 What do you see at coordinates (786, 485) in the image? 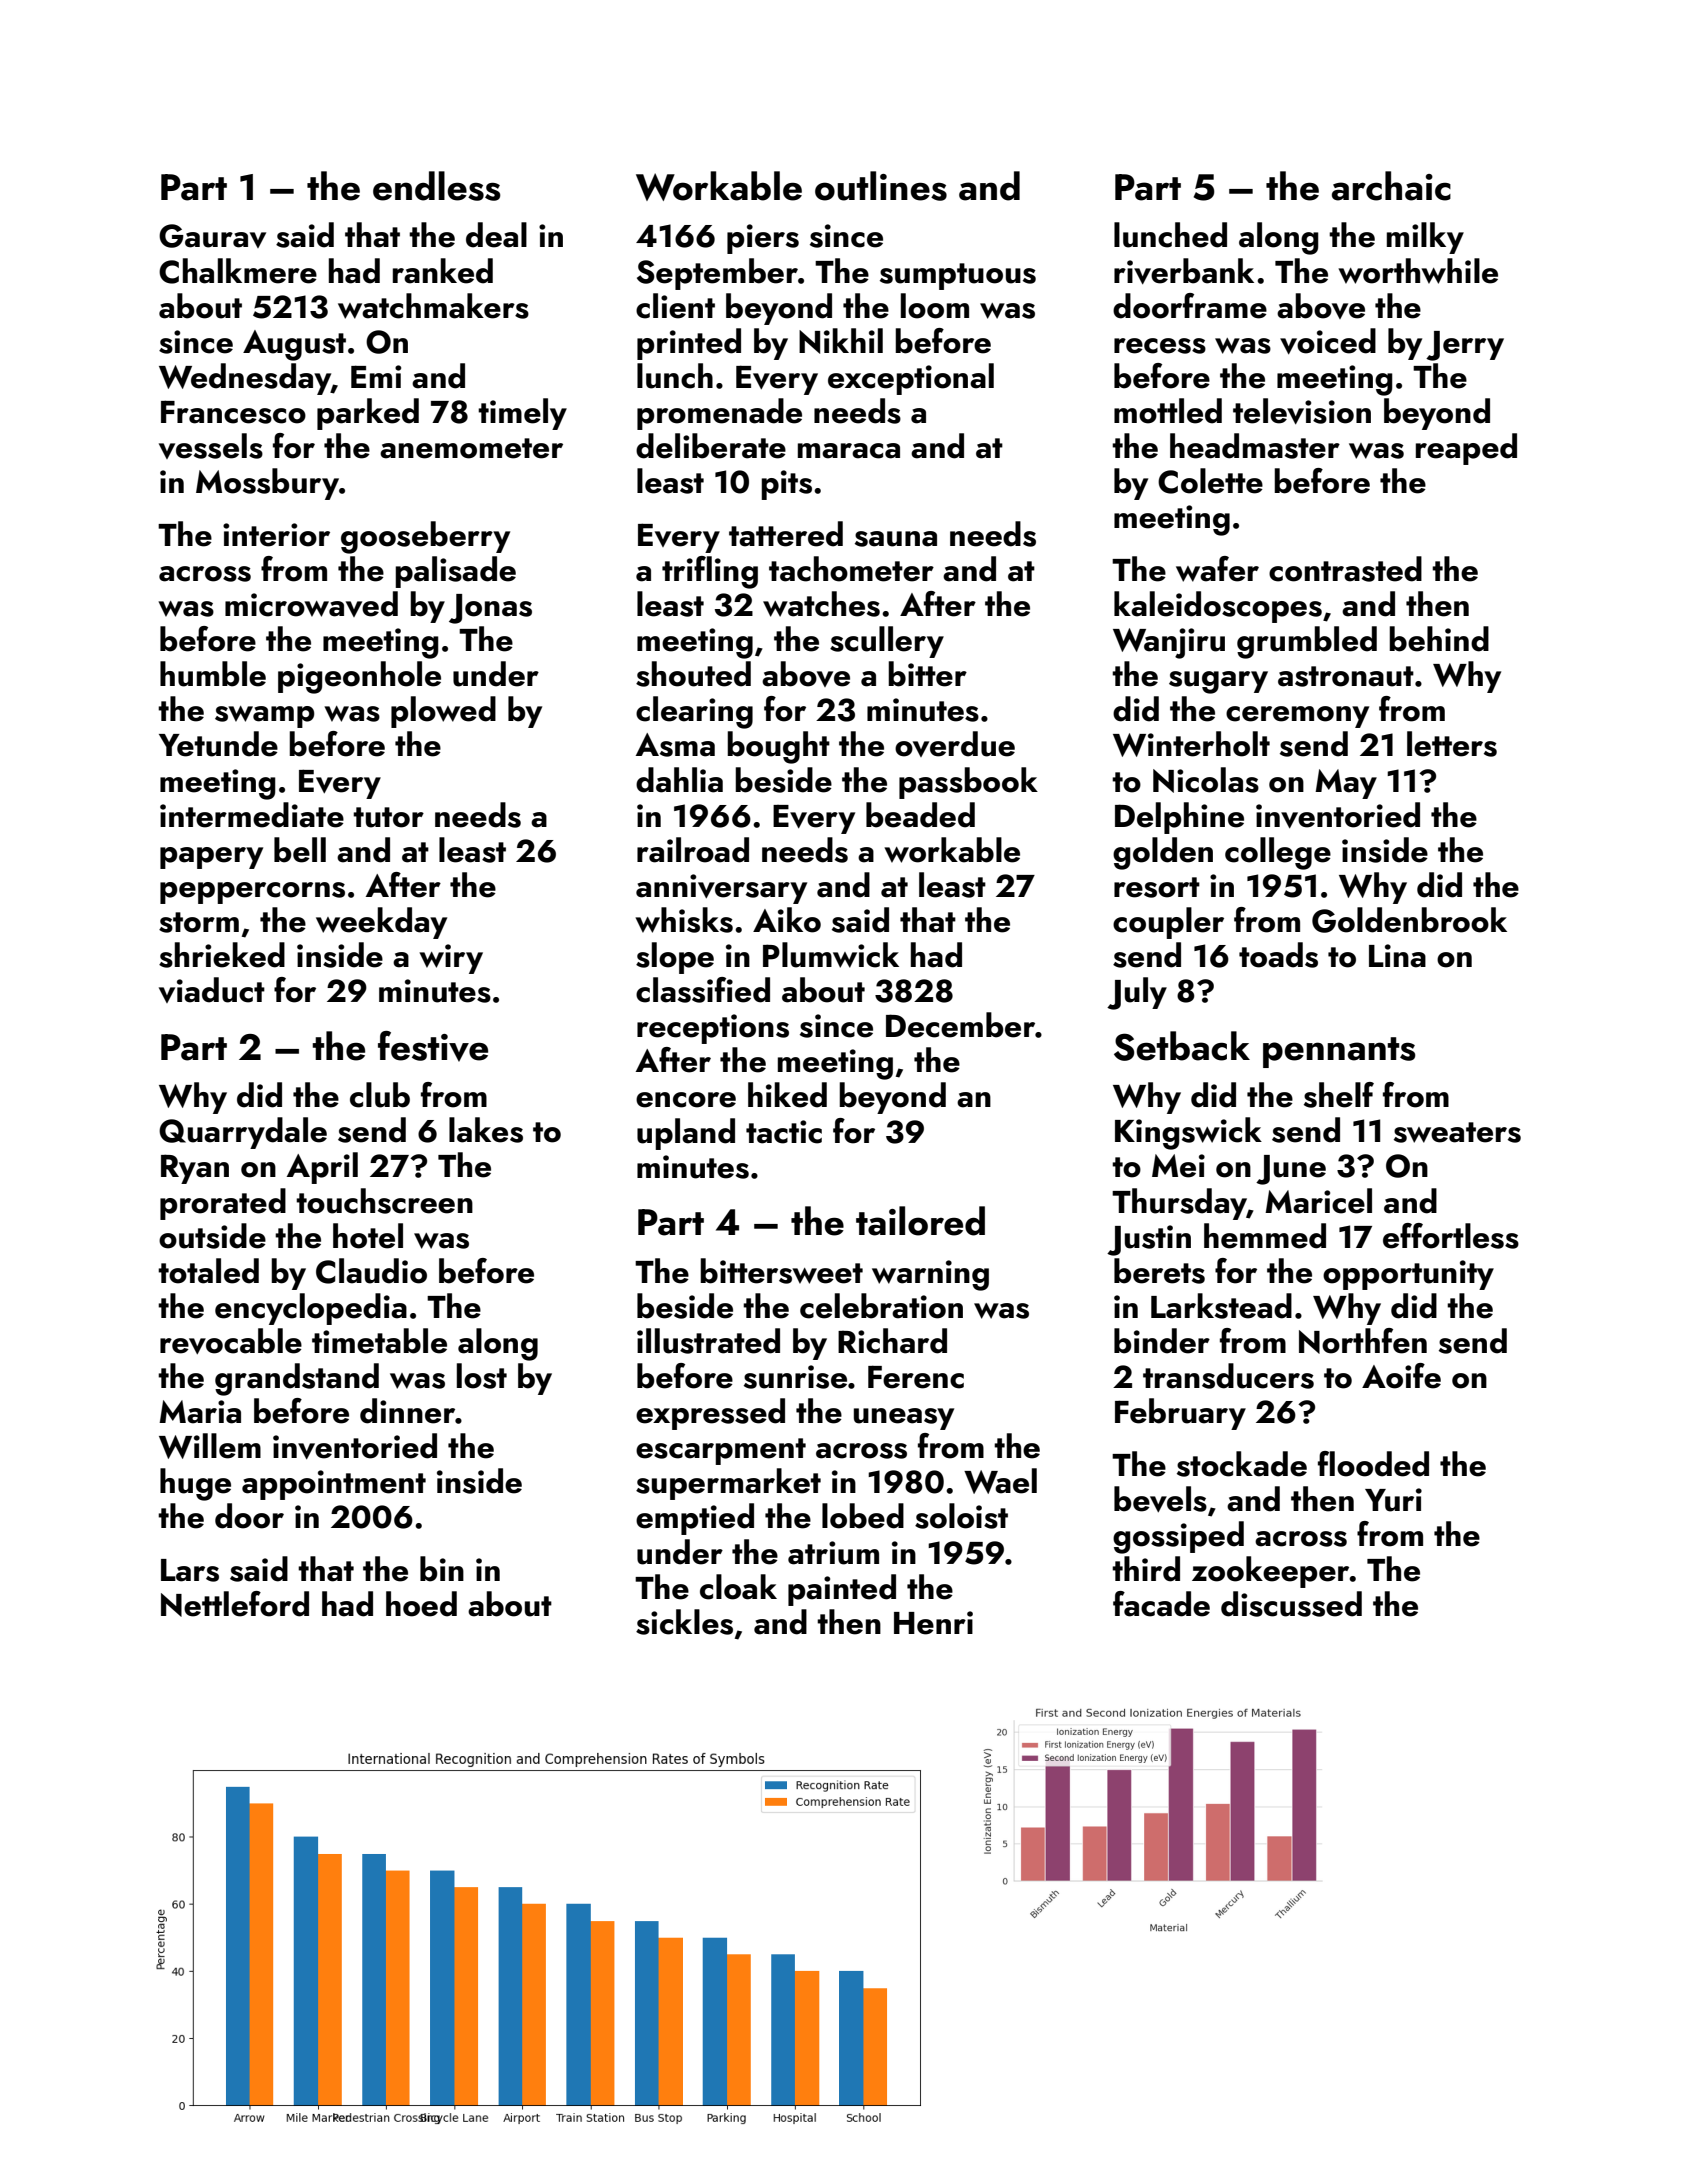
I see `pits` at bounding box center [786, 485].
